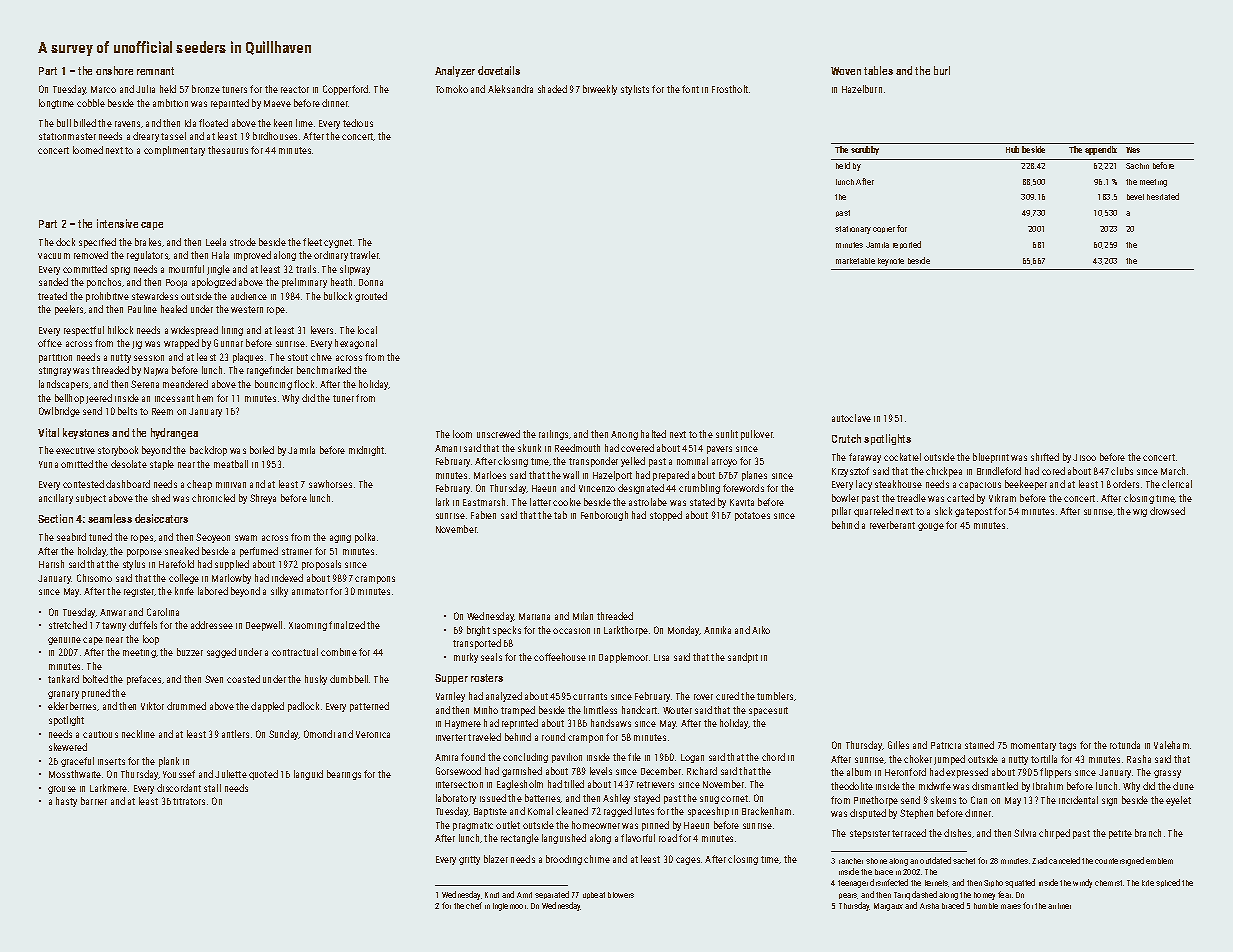  What do you see at coordinates (345, 90) in the screenshot?
I see `Copperford` at bounding box center [345, 90].
